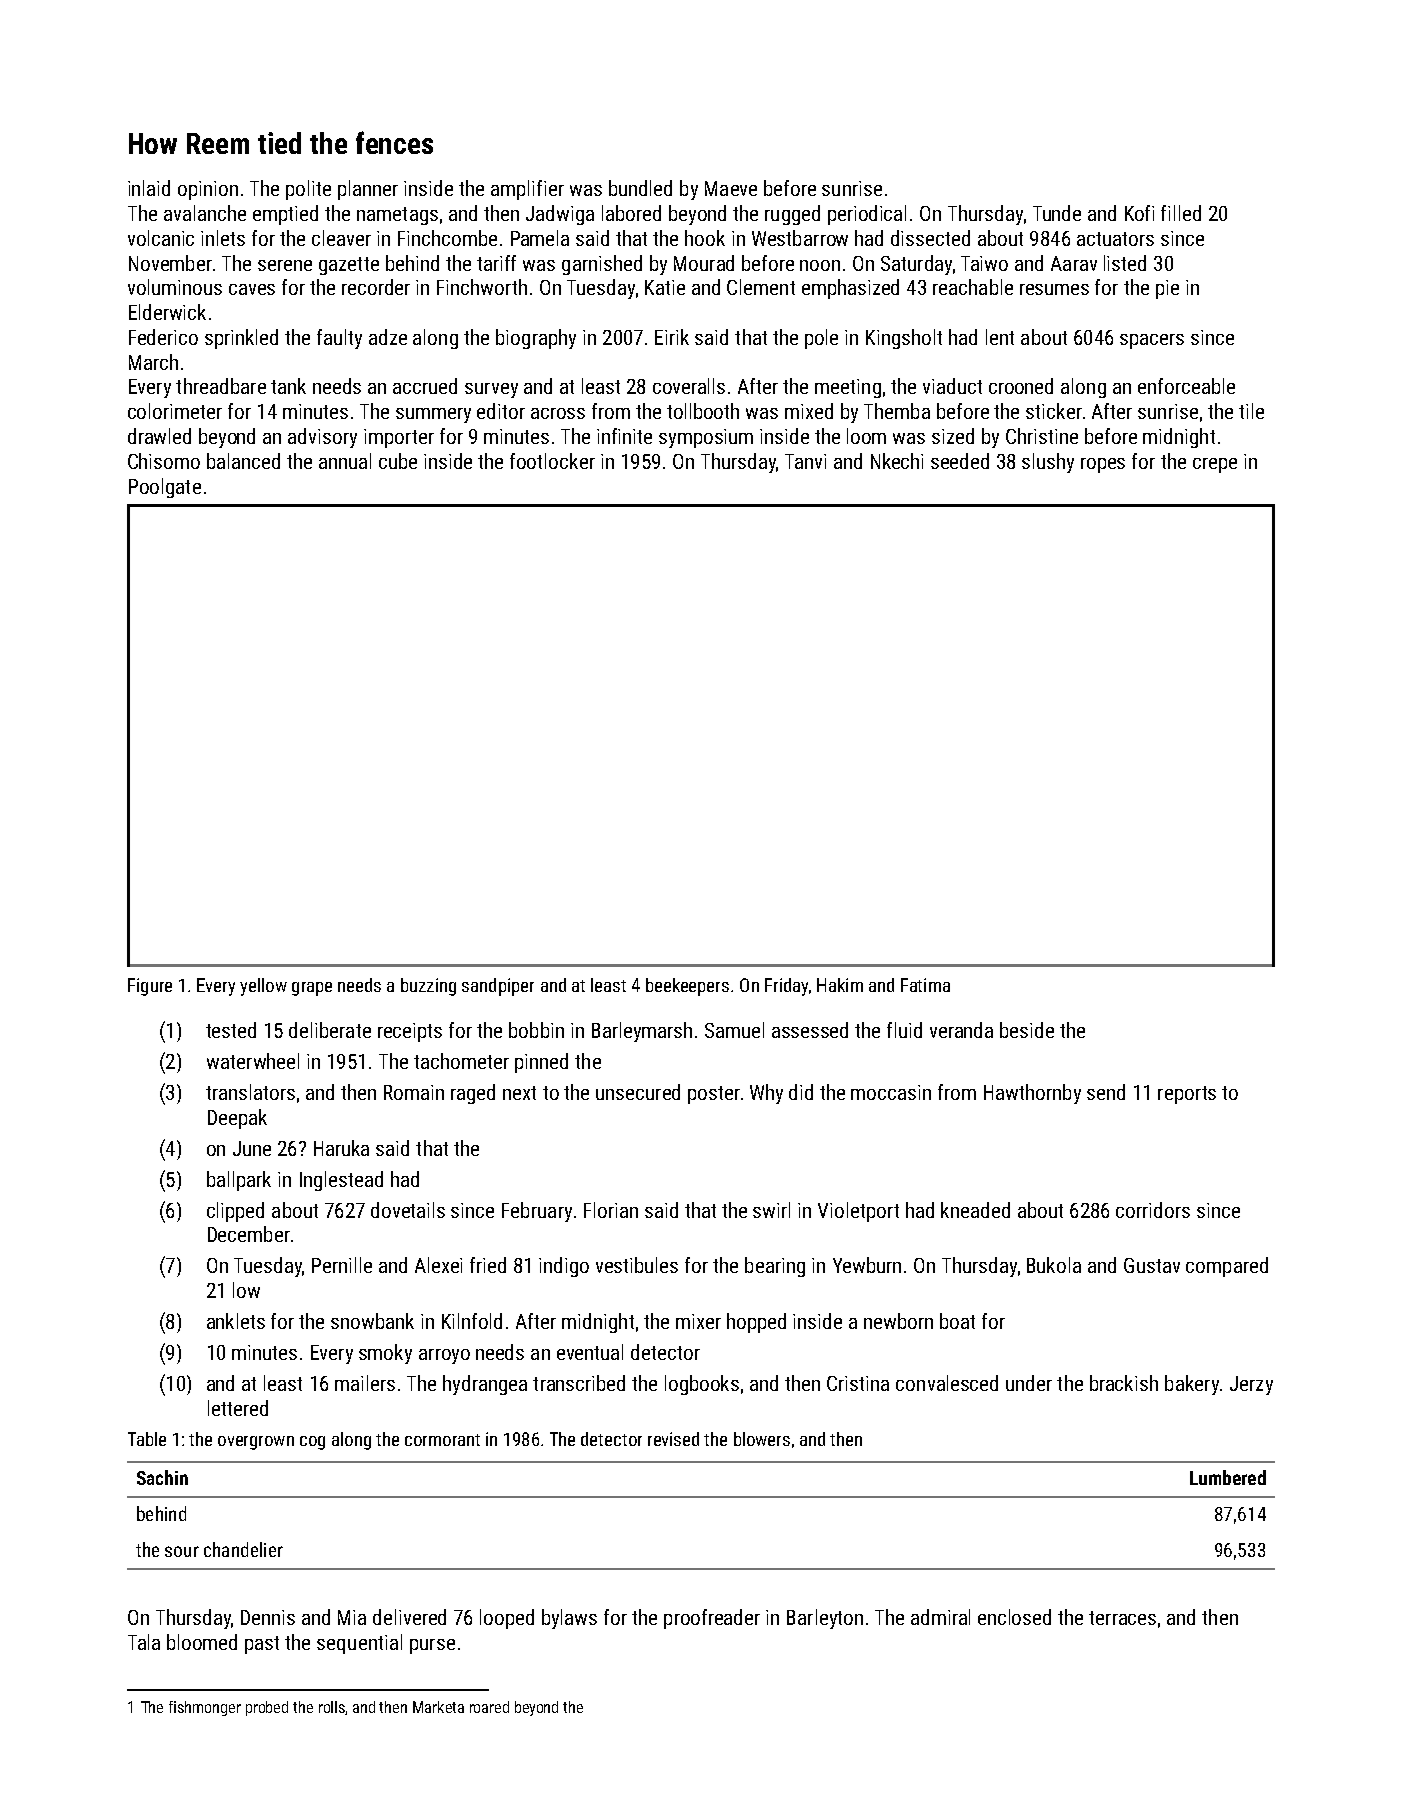 The image size is (1402, 1814). I want to click on Marketa, so click(438, 1707).
